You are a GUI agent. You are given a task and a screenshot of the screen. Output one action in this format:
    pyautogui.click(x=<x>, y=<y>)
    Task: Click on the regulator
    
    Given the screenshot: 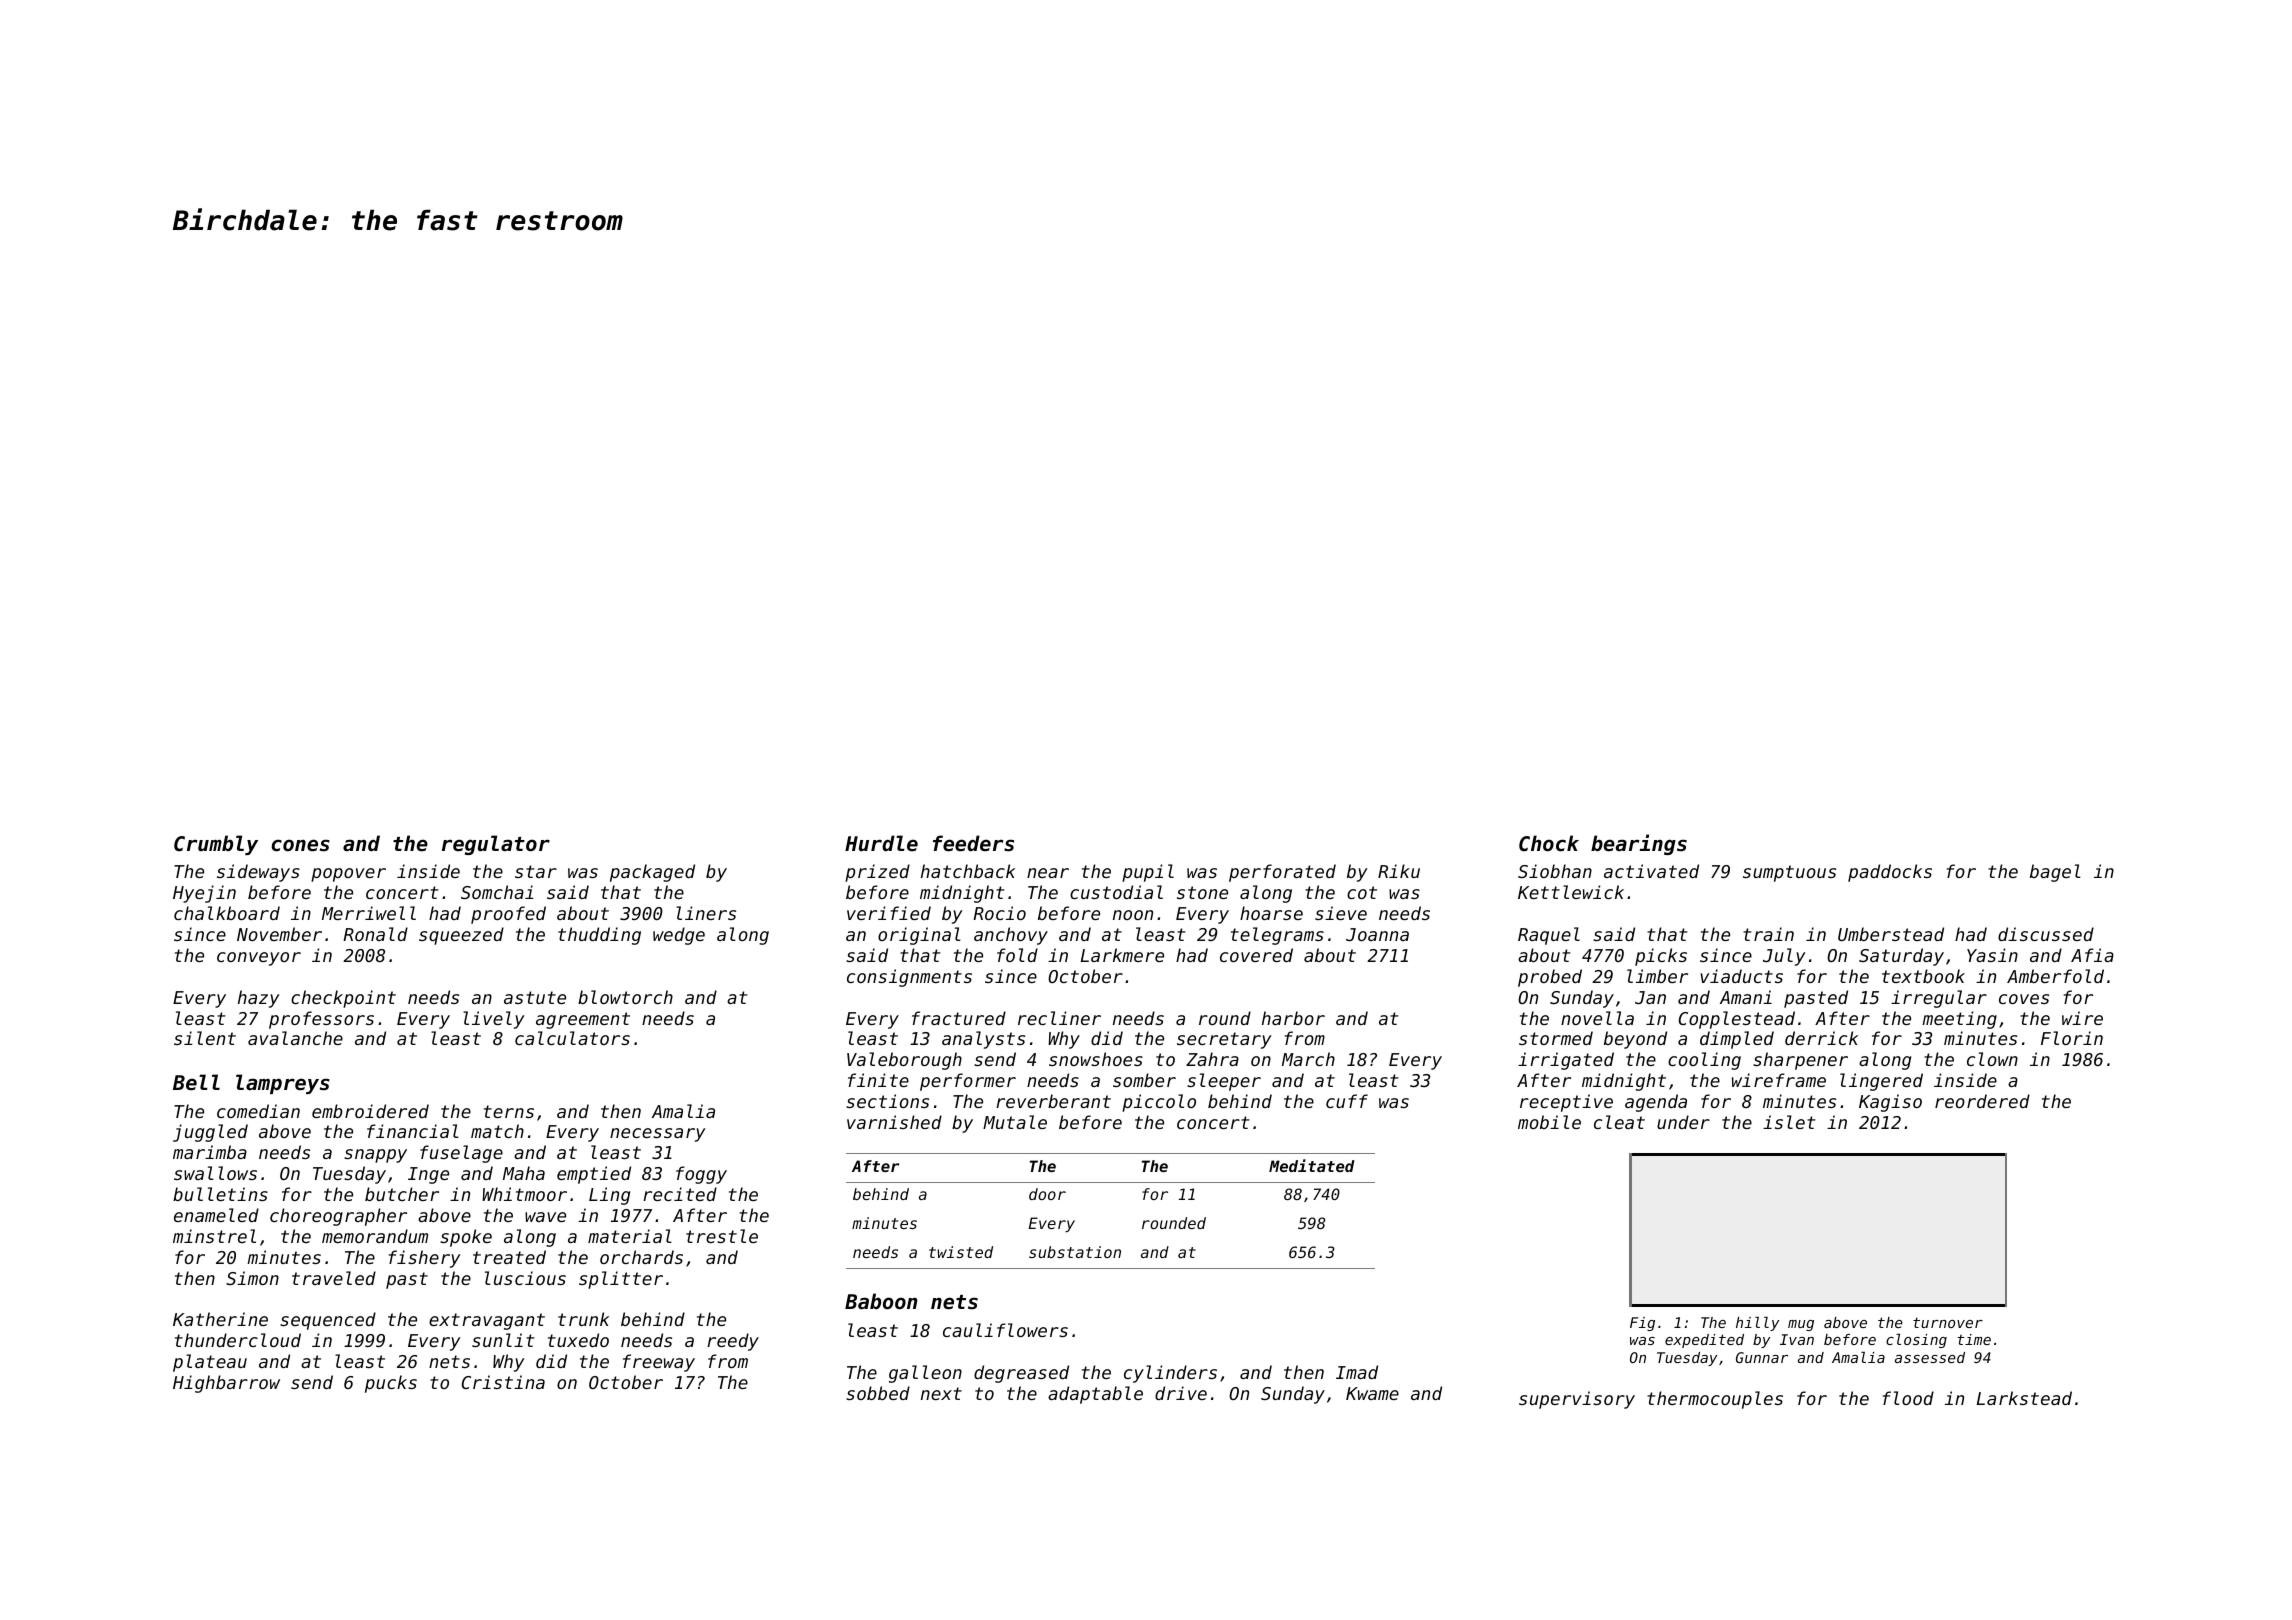 What is the action you would take?
    pyautogui.click(x=496, y=845)
